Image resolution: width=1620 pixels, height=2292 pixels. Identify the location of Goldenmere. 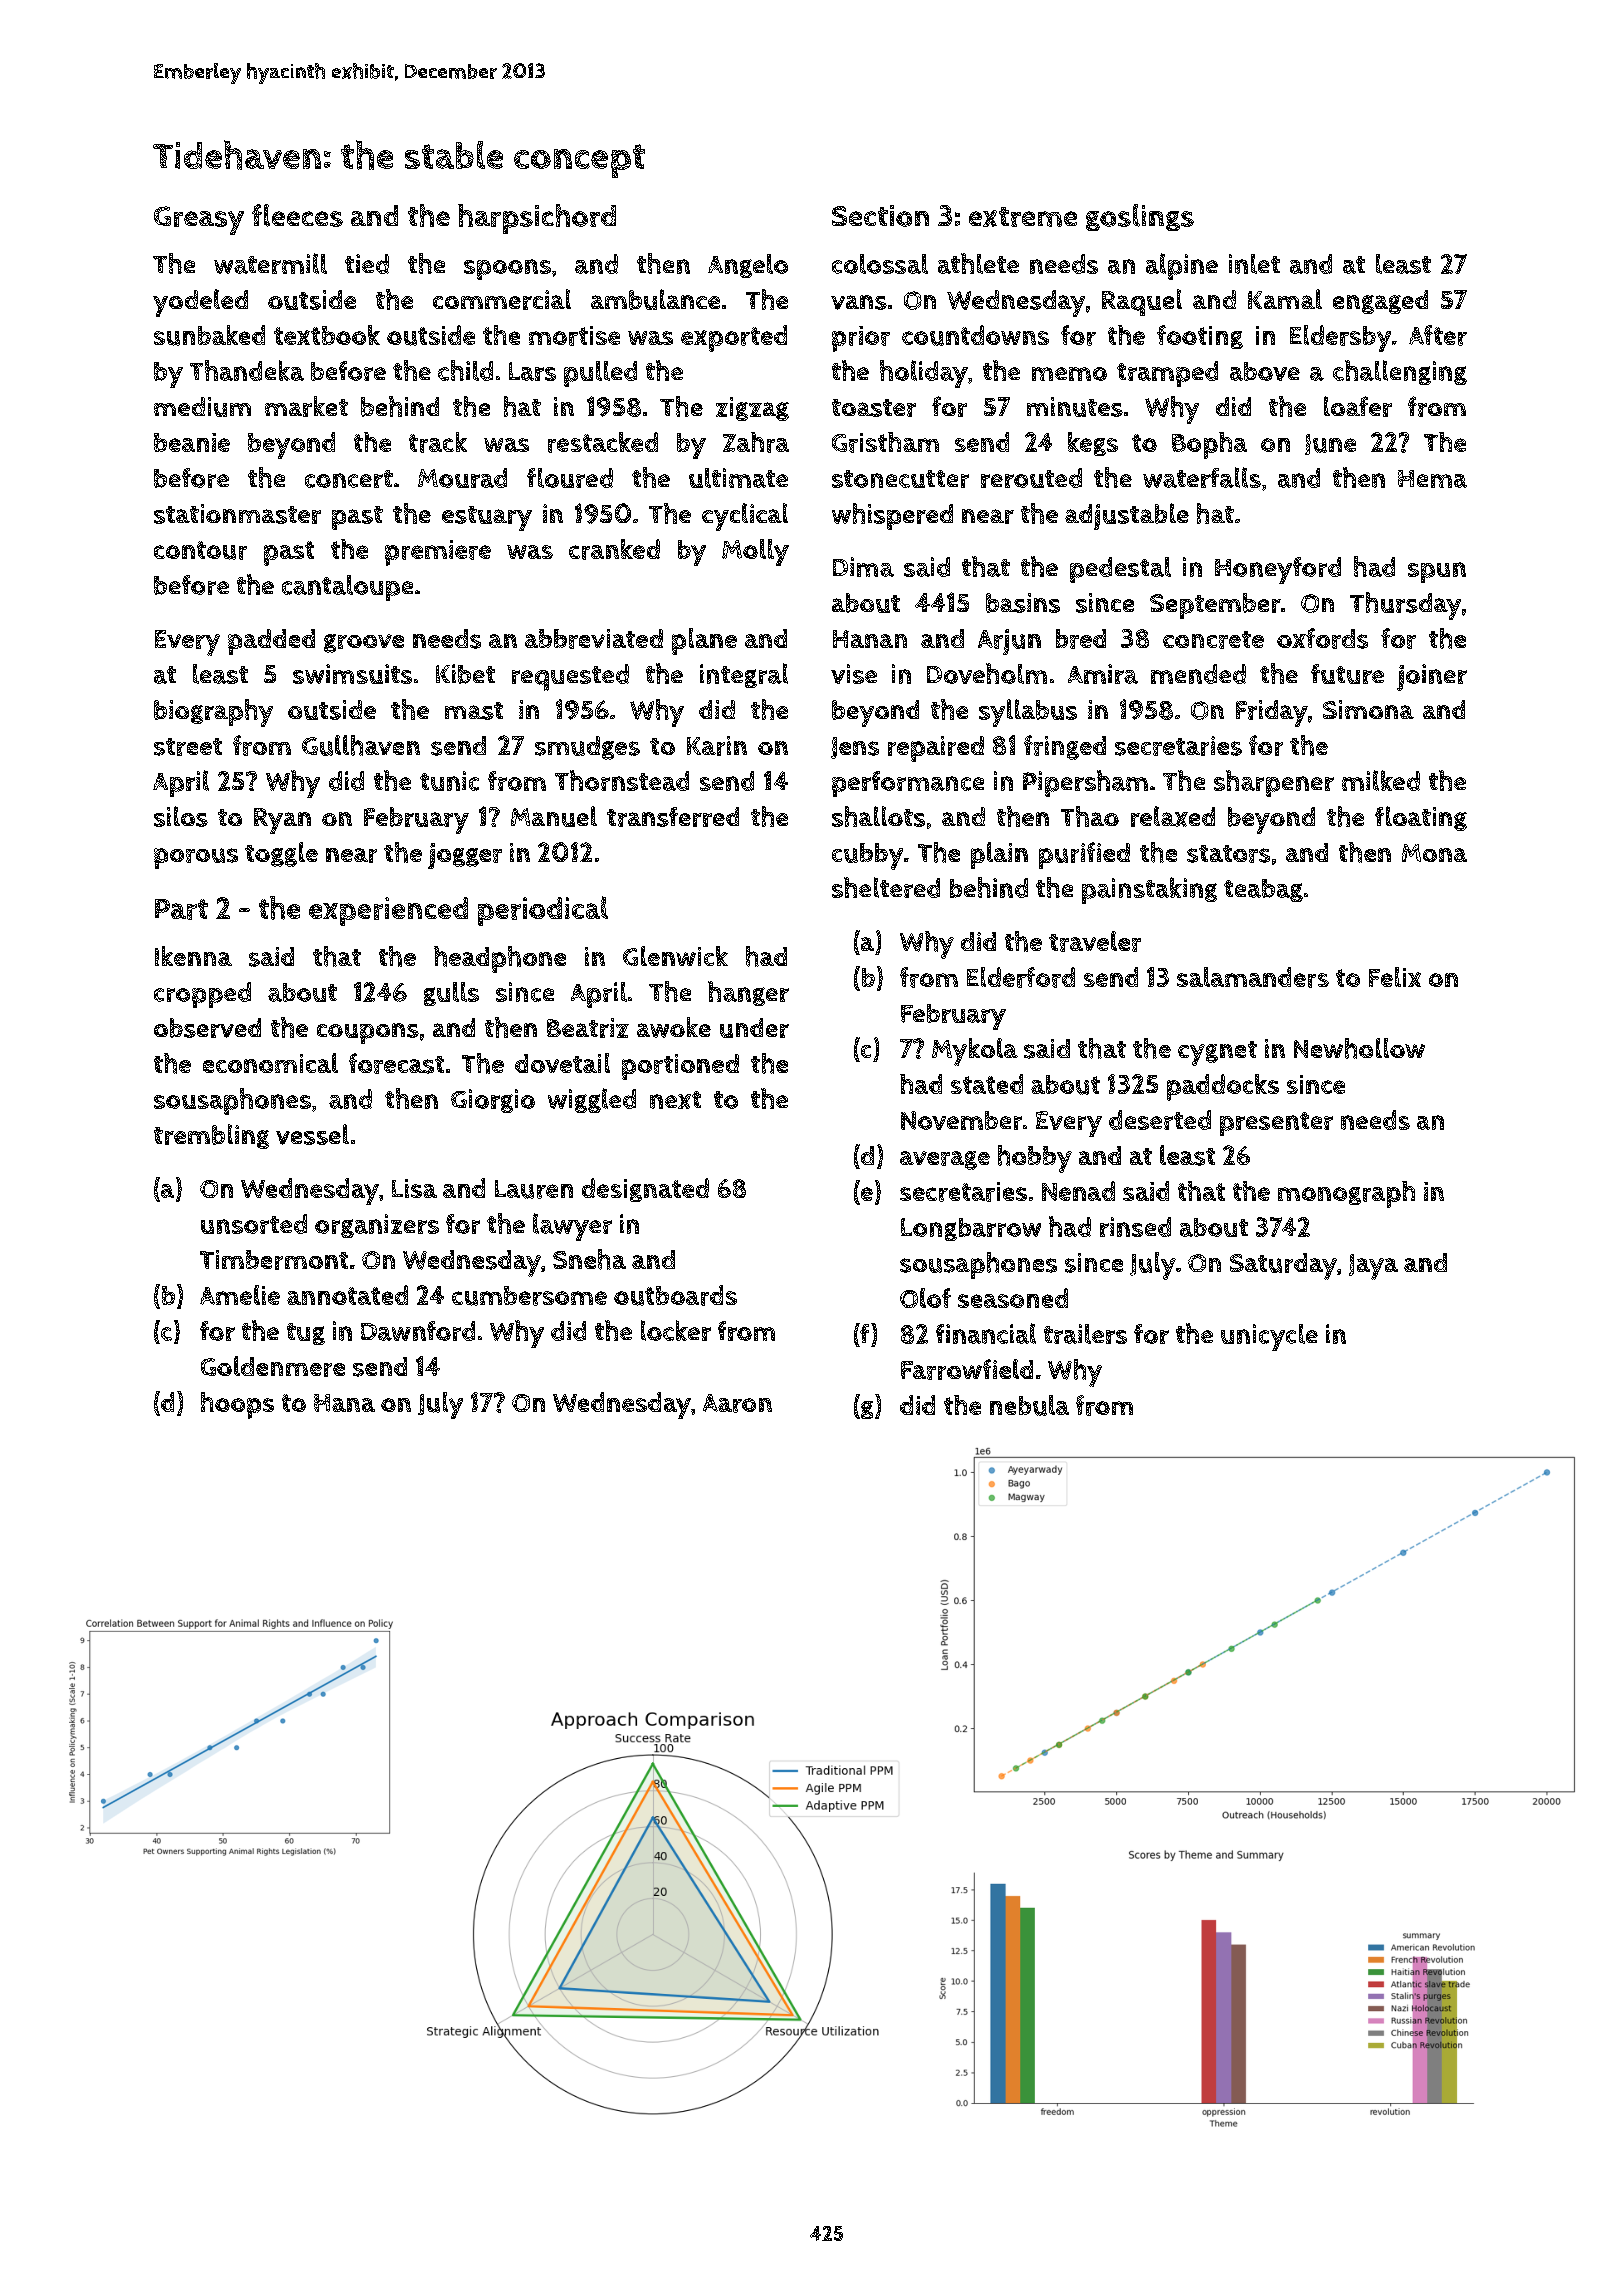
(273, 1366).
